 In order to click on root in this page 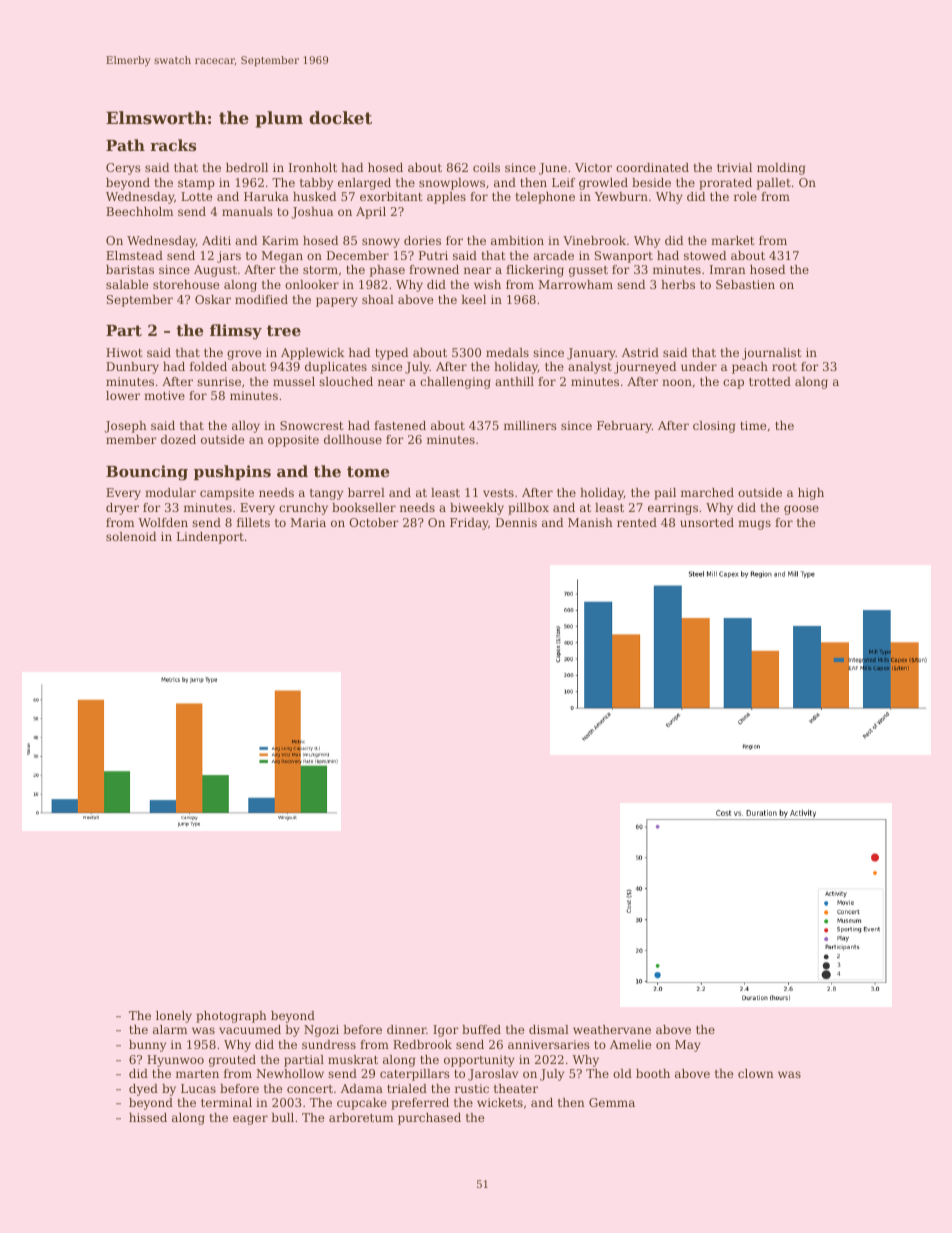, I will do `click(784, 367)`.
